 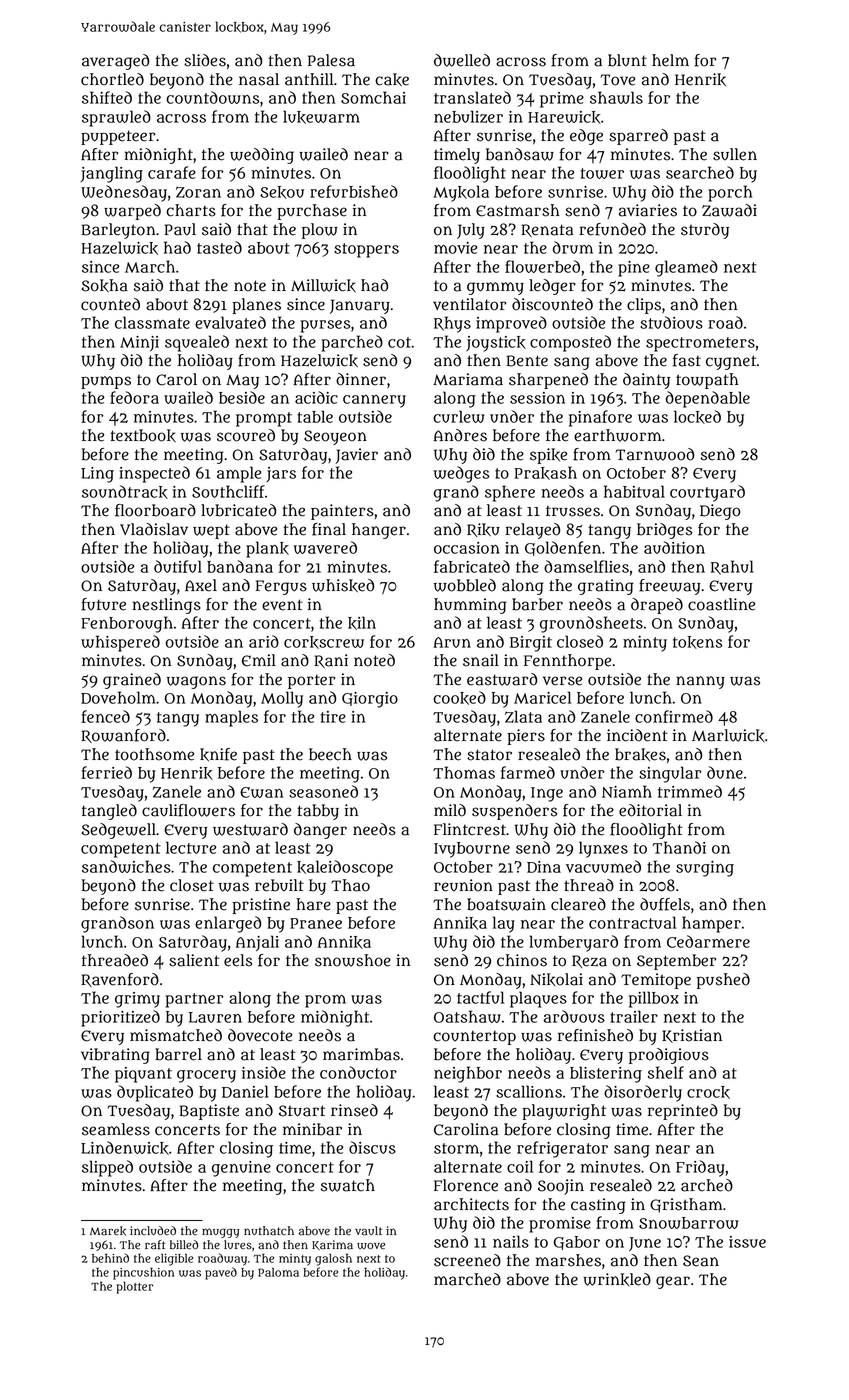 I want to click on blistering, so click(x=606, y=1074).
